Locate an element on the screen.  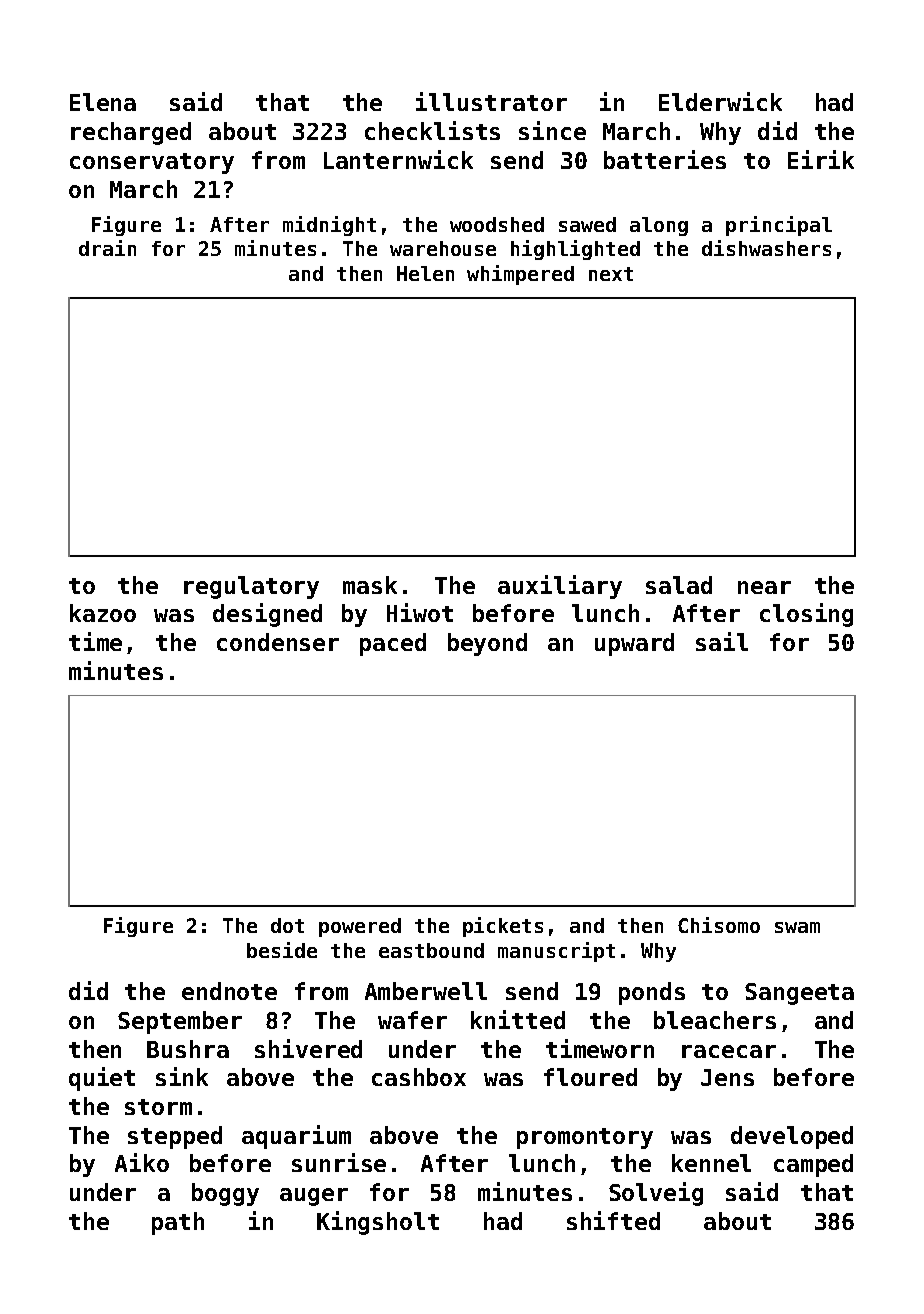
kazoo is located at coordinates (103, 613).
